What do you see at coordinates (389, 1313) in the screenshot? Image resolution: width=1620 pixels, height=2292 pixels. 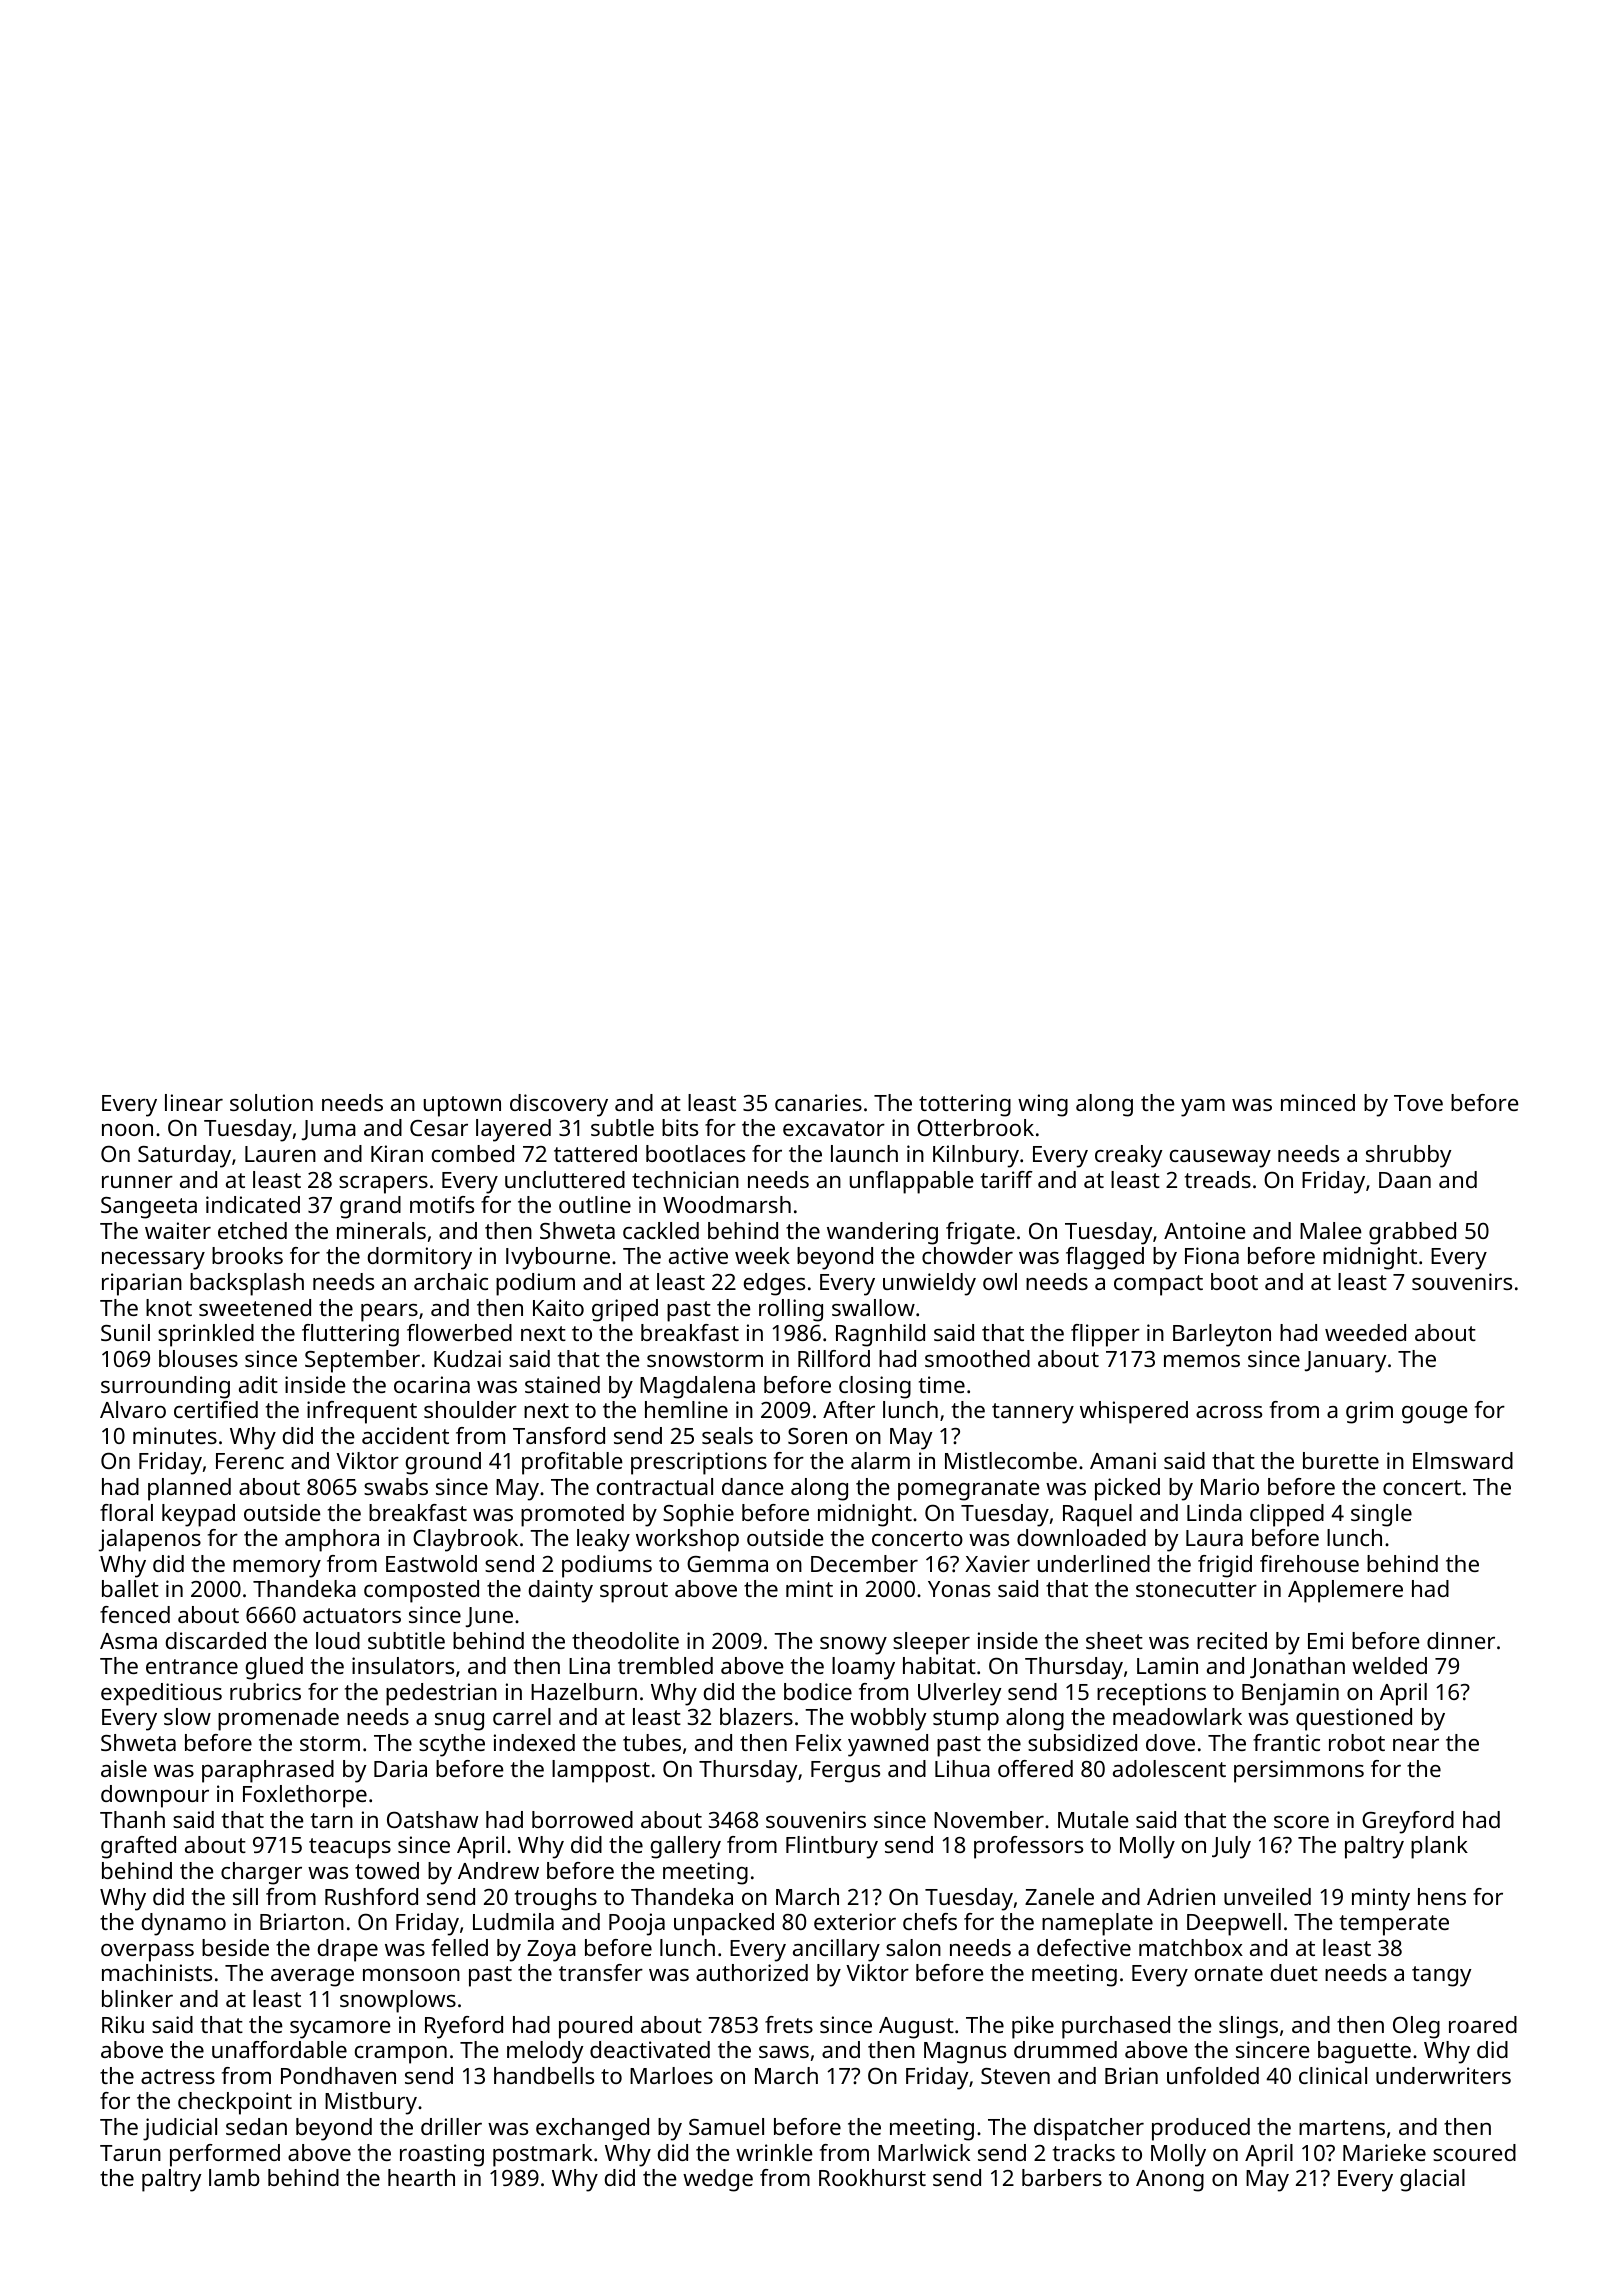 I see `pears` at bounding box center [389, 1313].
